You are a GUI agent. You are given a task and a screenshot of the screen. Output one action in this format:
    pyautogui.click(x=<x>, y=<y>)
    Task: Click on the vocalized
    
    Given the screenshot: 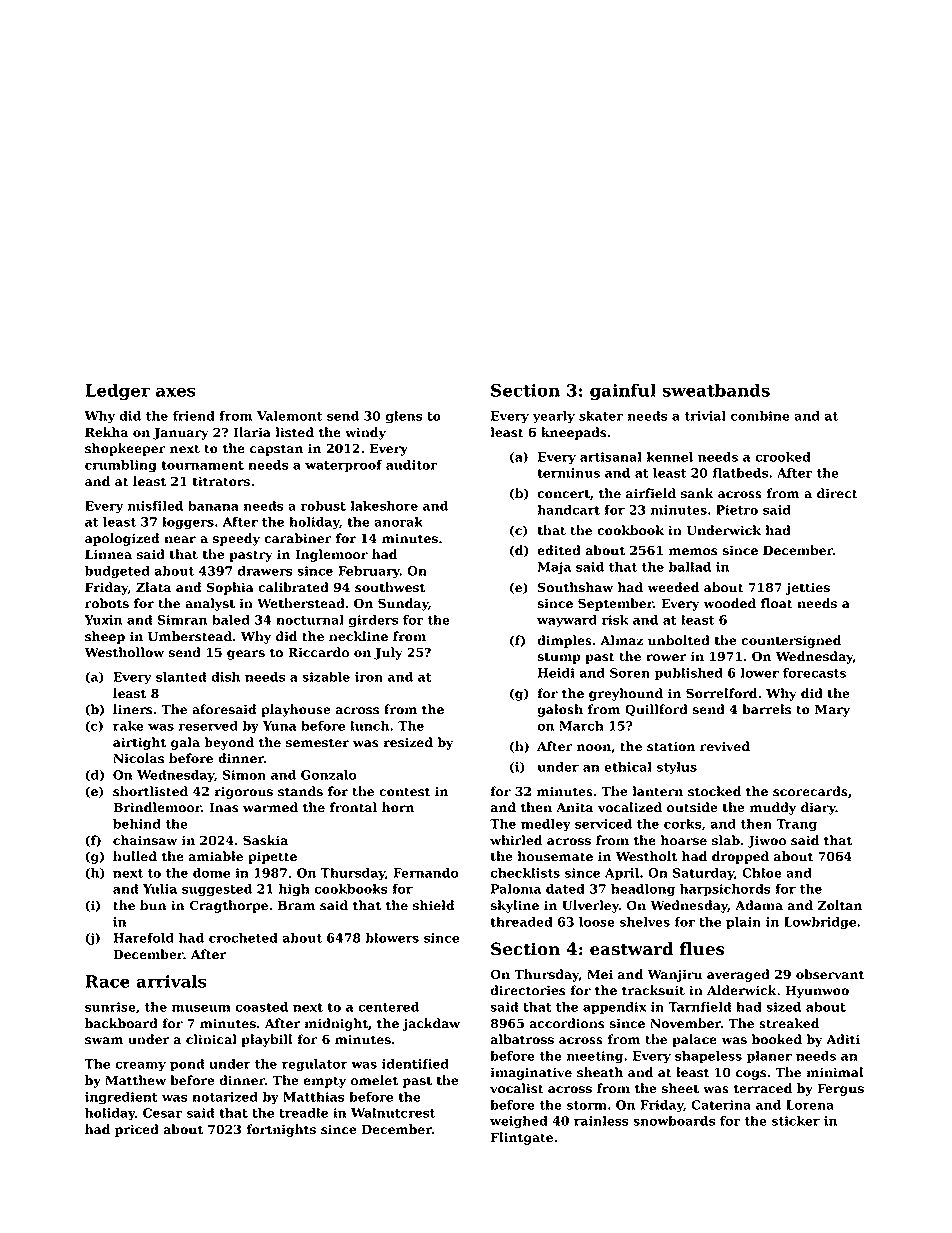 What is the action you would take?
    pyautogui.click(x=630, y=807)
